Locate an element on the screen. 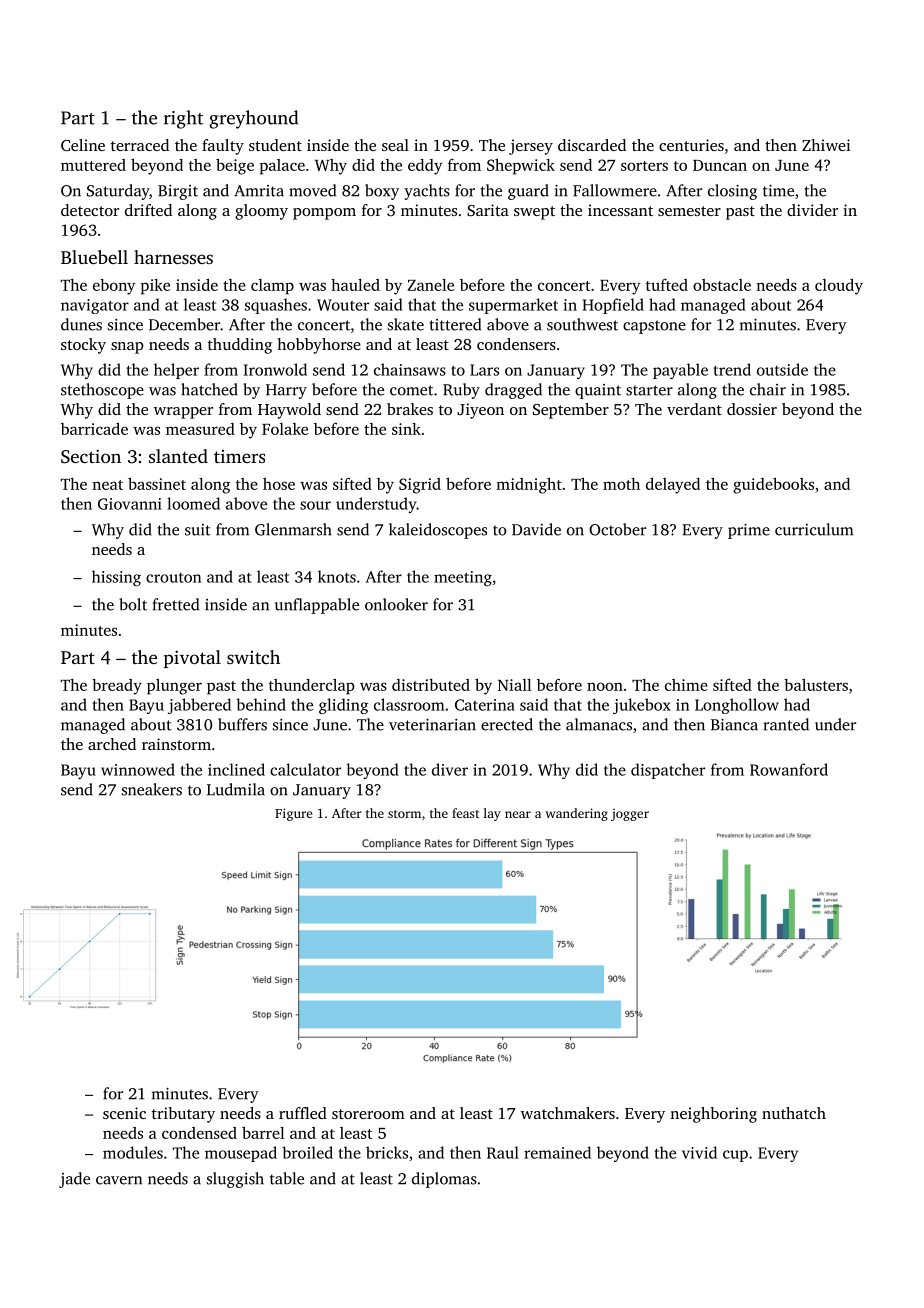 The width and height of the screenshot is (924, 1308). winnowed is located at coordinates (138, 769).
